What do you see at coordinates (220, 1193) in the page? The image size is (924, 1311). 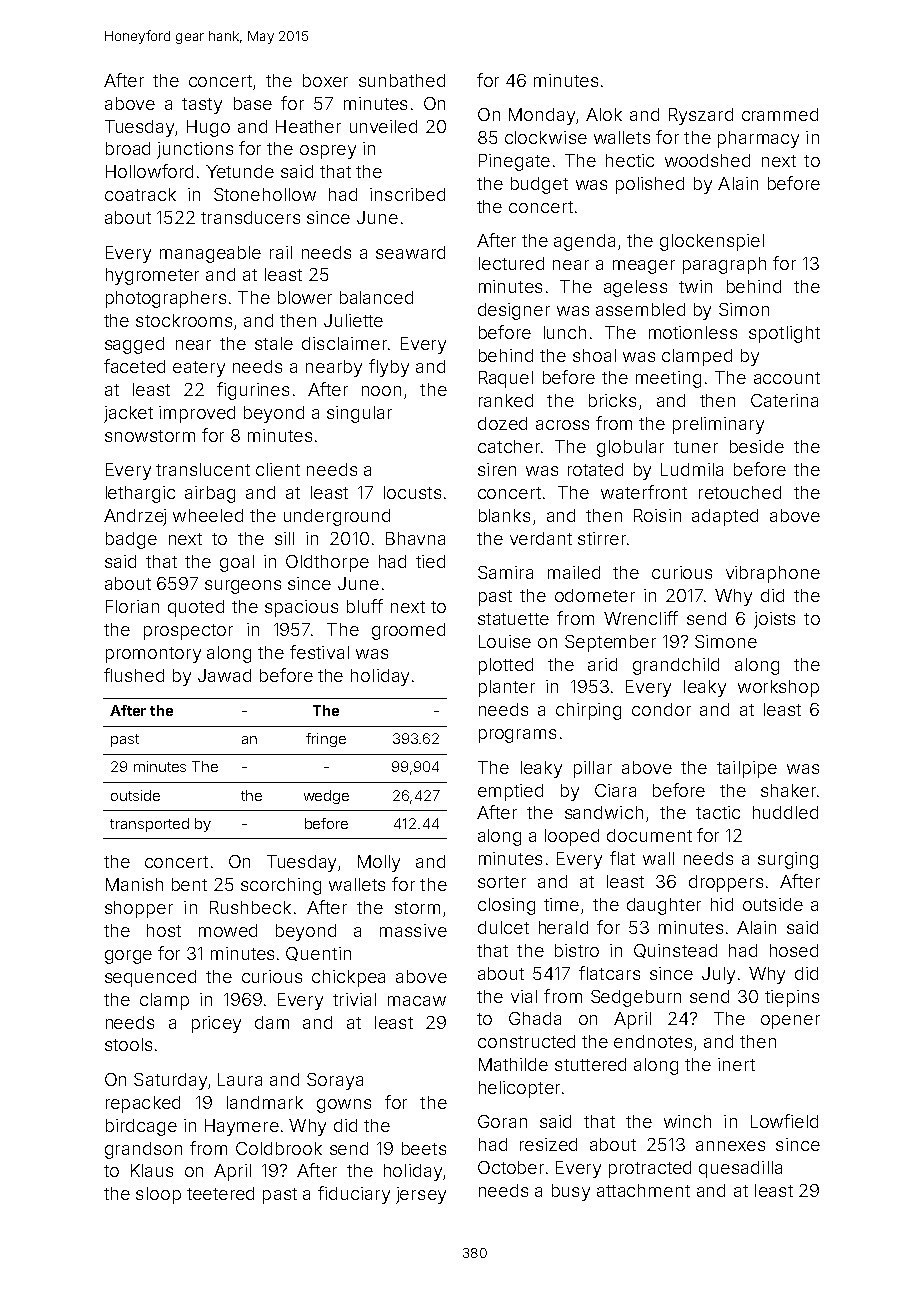 I see `teetered` at bounding box center [220, 1193].
